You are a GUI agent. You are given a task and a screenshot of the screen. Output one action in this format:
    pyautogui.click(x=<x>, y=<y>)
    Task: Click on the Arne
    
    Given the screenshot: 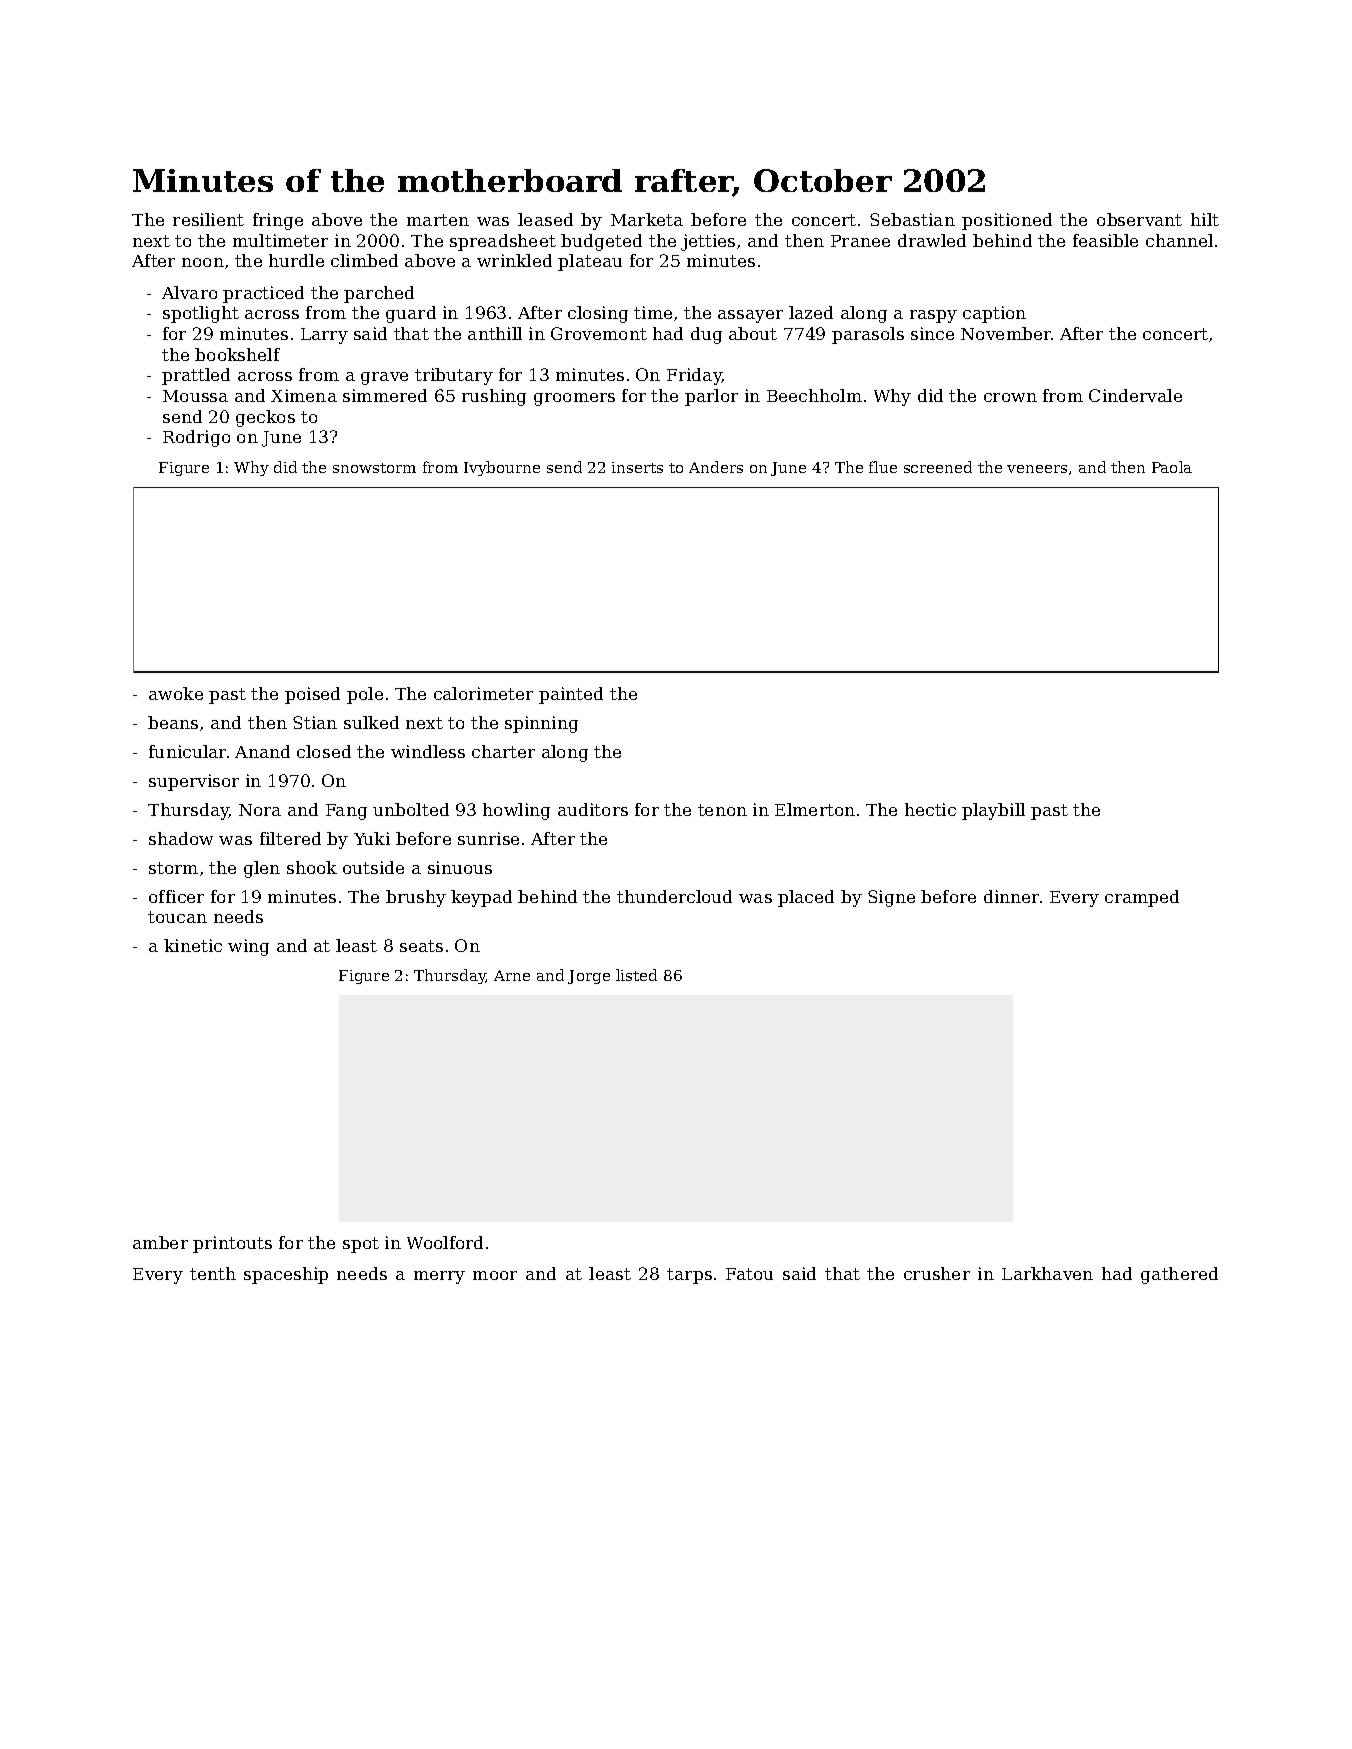 What is the action you would take?
    pyautogui.click(x=512, y=975)
